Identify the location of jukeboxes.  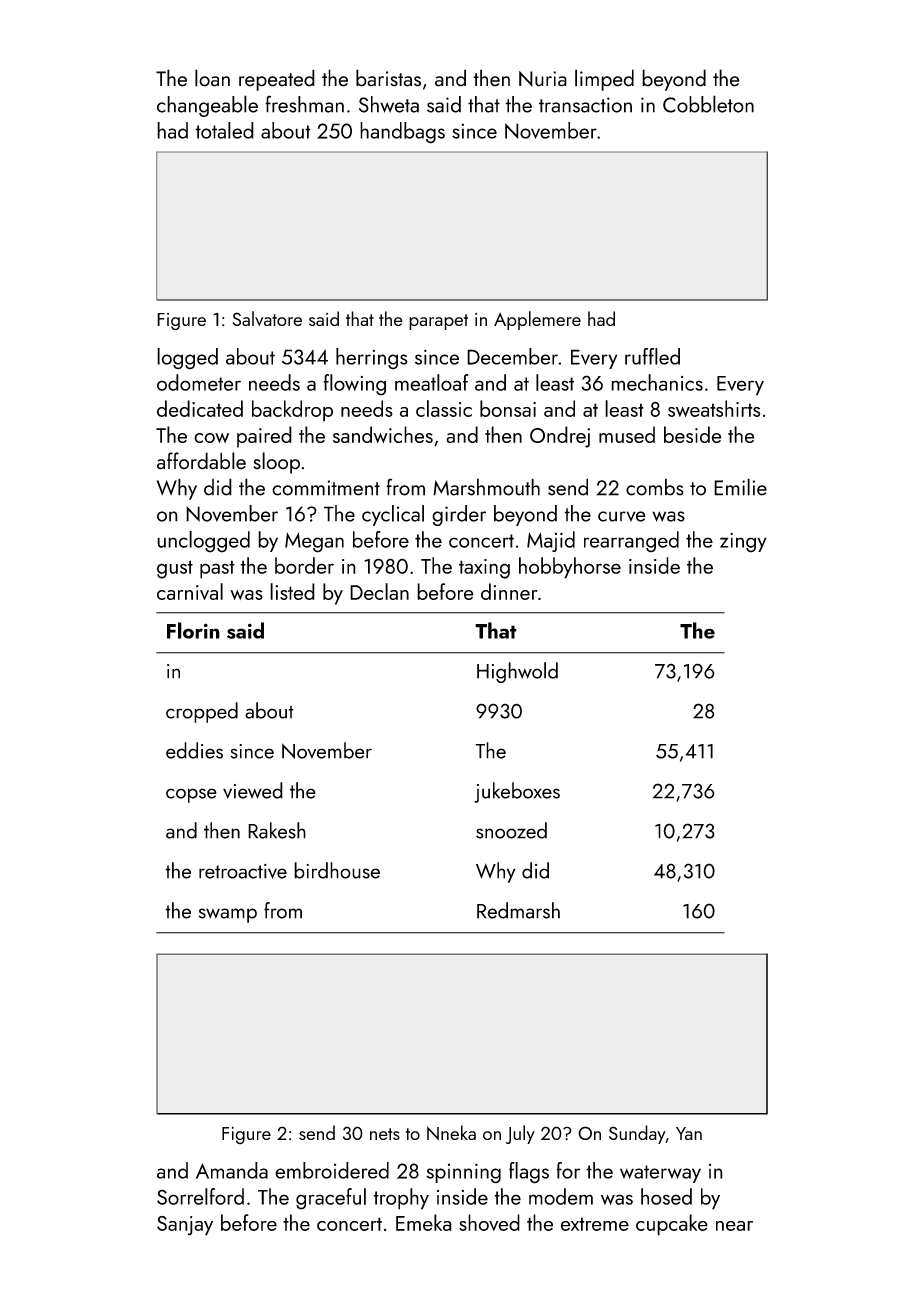
(517, 792).
